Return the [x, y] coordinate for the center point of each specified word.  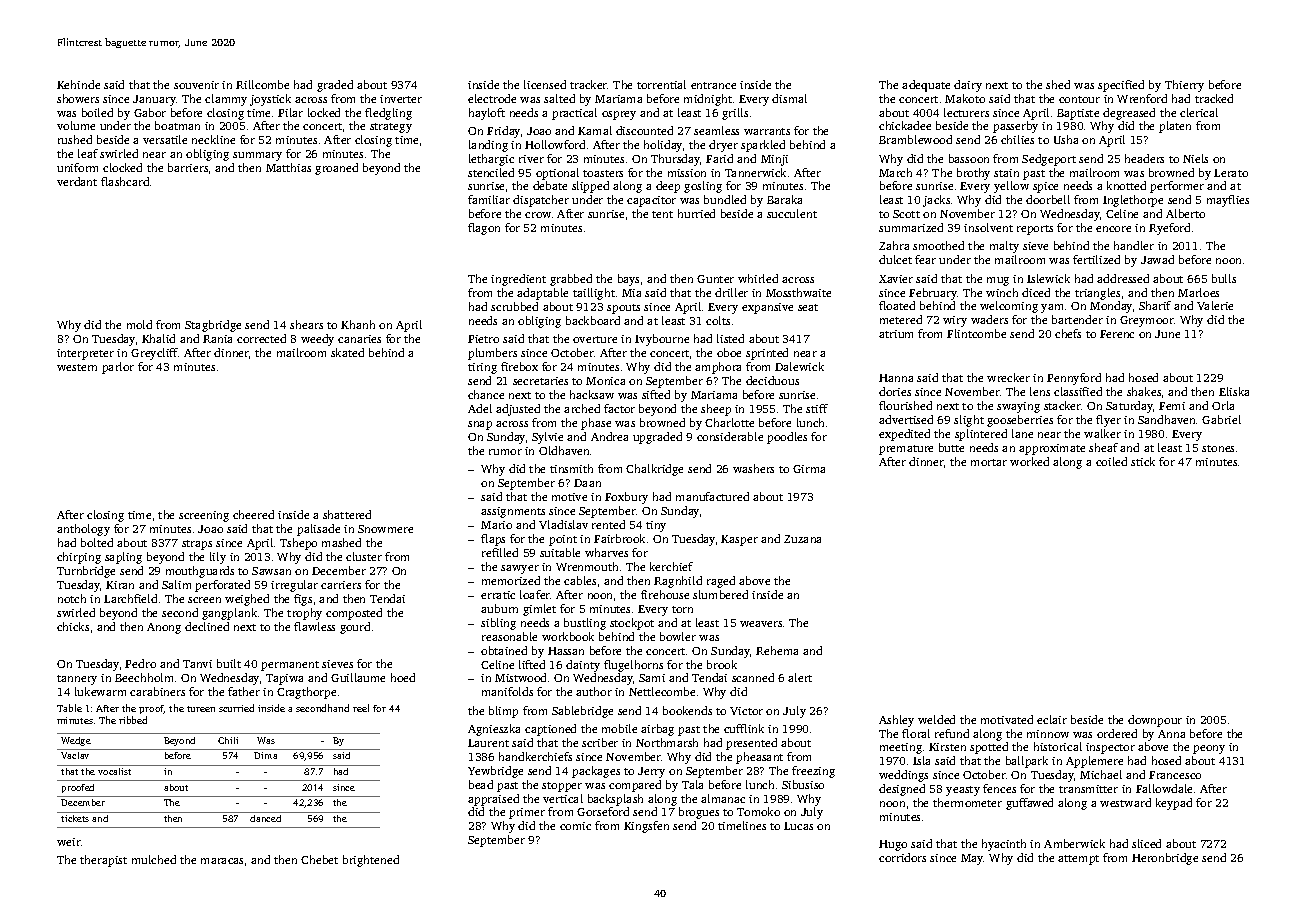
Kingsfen [646, 827]
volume [76, 125]
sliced [1146, 843]
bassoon [969, 158]
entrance [713, 85]
